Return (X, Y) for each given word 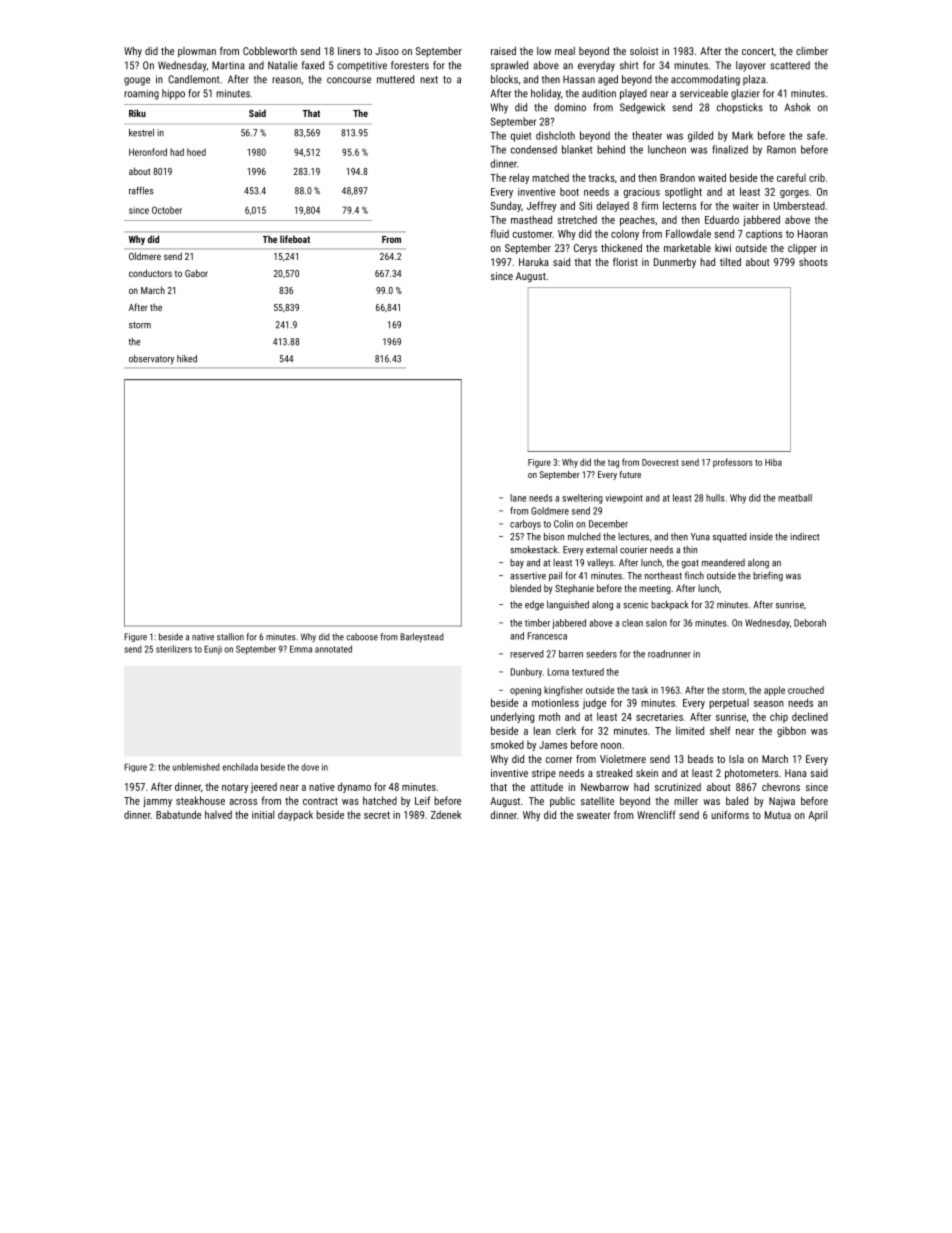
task (640, 690)
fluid (499, 233)
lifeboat (295, 239)
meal (565, 51)
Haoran (813, 234)
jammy (157, 802)
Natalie (283, 65)
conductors (150, 273)
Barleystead (422, 637)
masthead (531, 219)
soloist (644, 51)
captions (764, 235)
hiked (187, 359)
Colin (563, 524)
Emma (301, 649)
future (630, 474)
